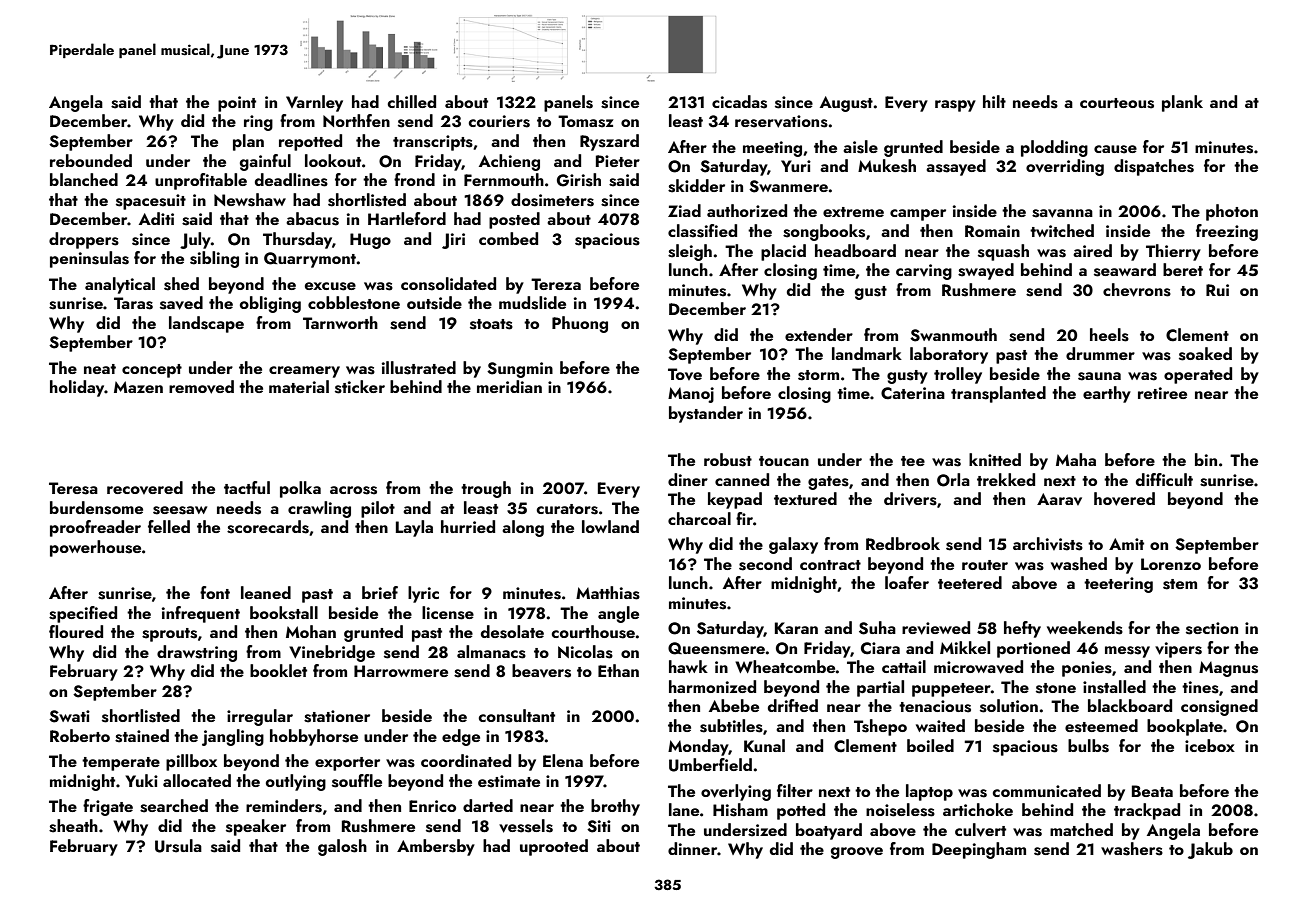  Describe the element at coordinates (563, 760) in the document. I see `Elena` at that location.
